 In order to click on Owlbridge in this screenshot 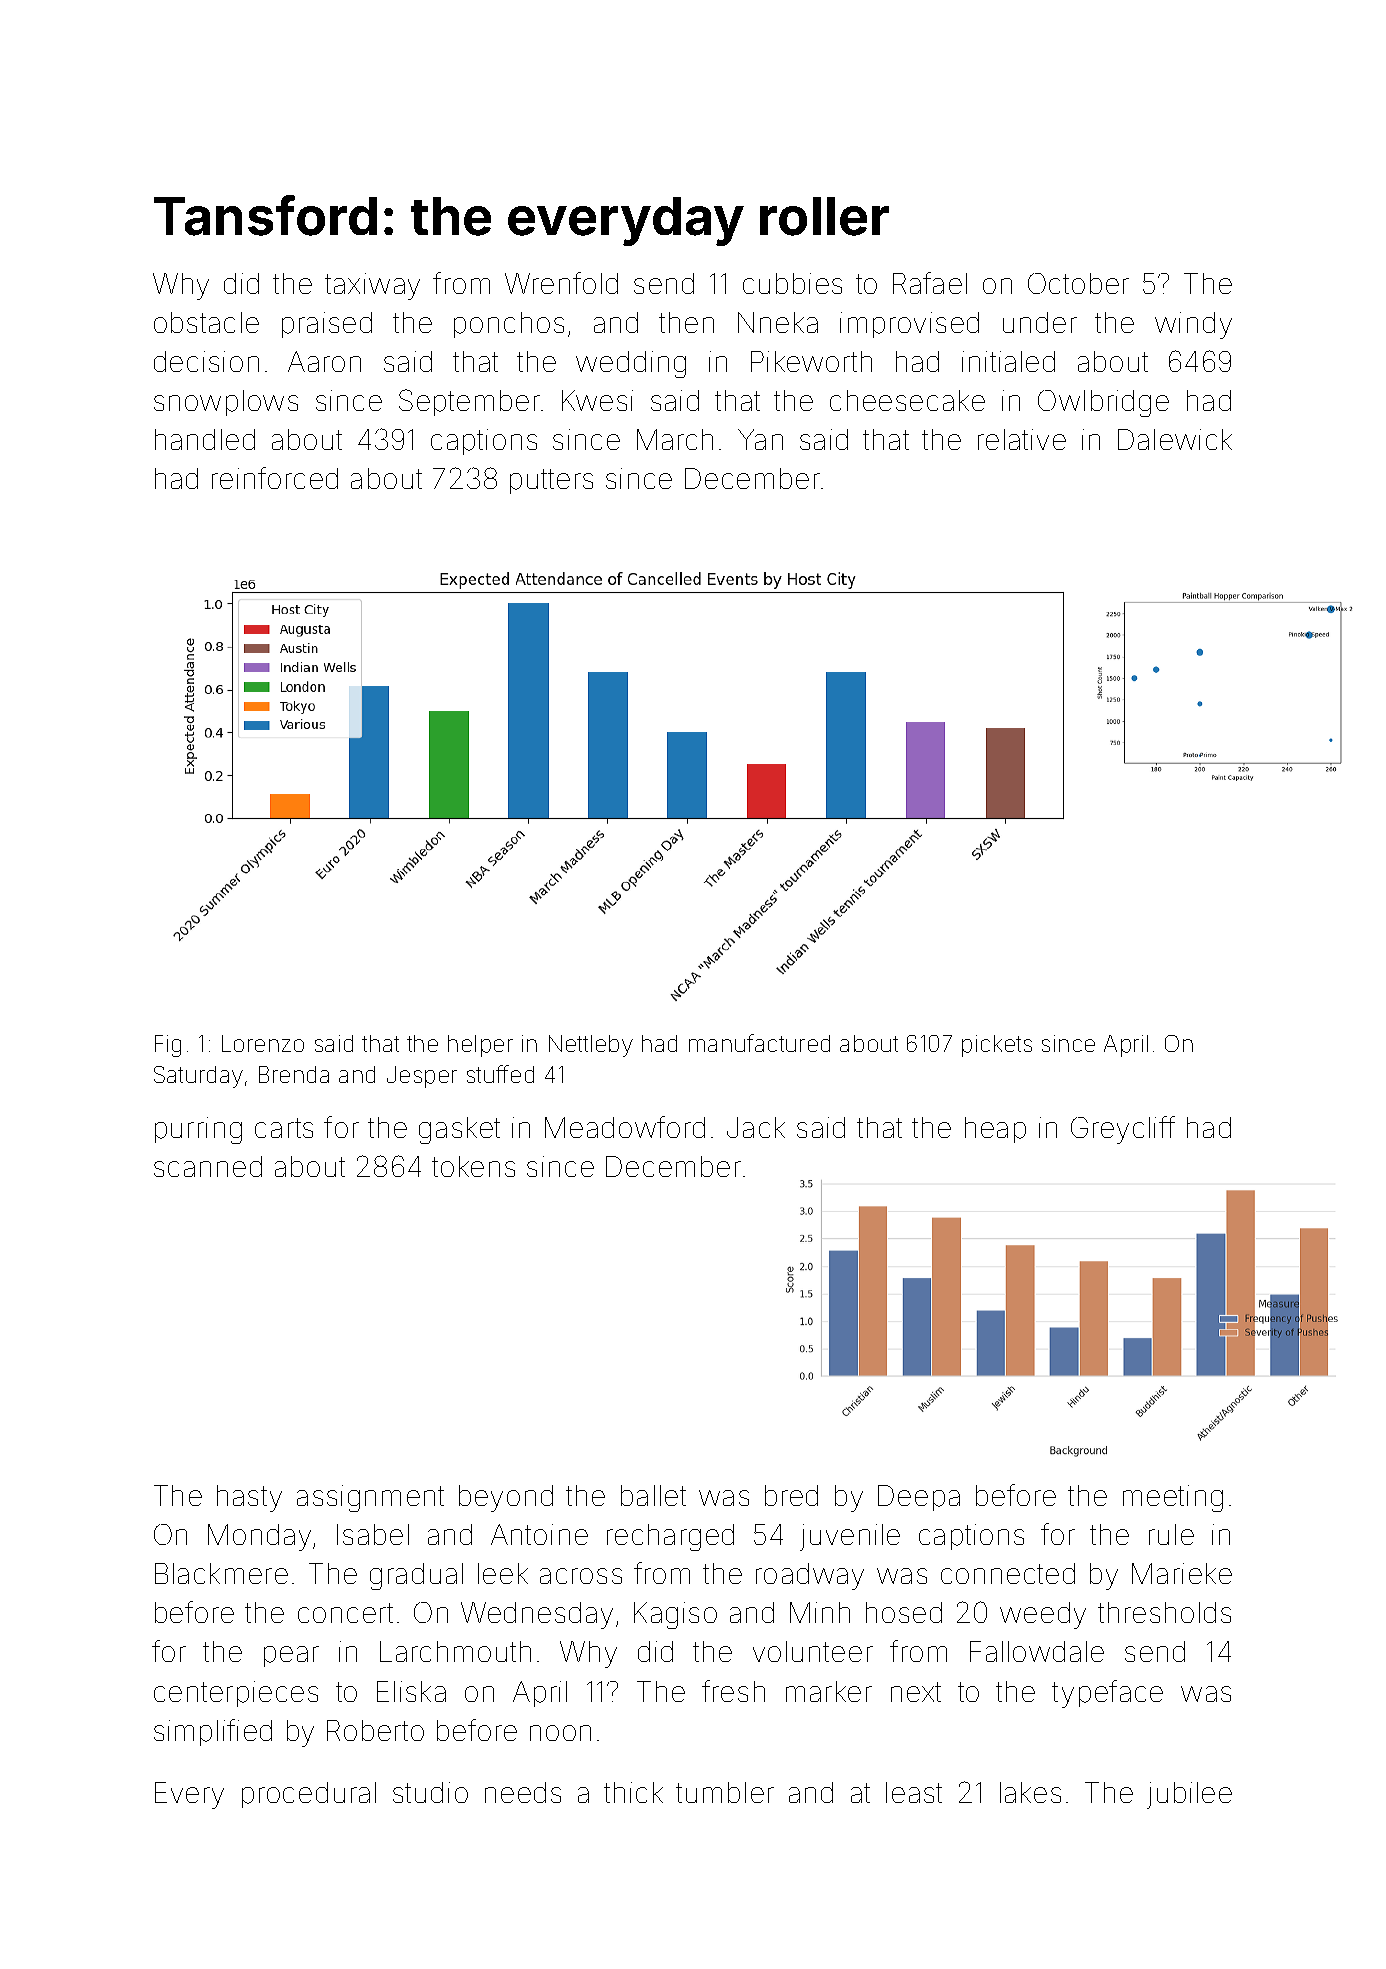, I will do `click(1103, 403)`.
